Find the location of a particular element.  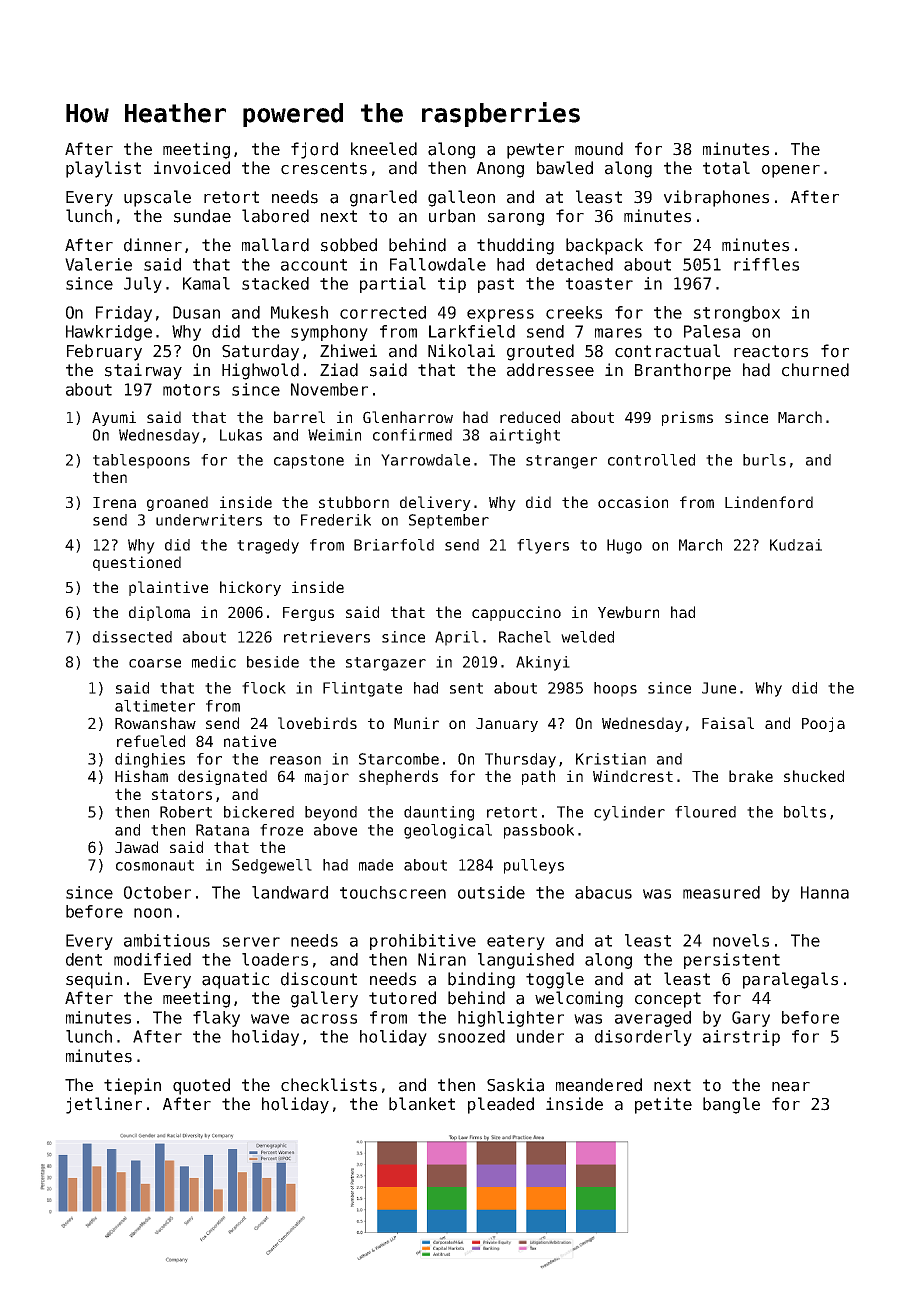

Valerie is located at coordinates (98, 264).
